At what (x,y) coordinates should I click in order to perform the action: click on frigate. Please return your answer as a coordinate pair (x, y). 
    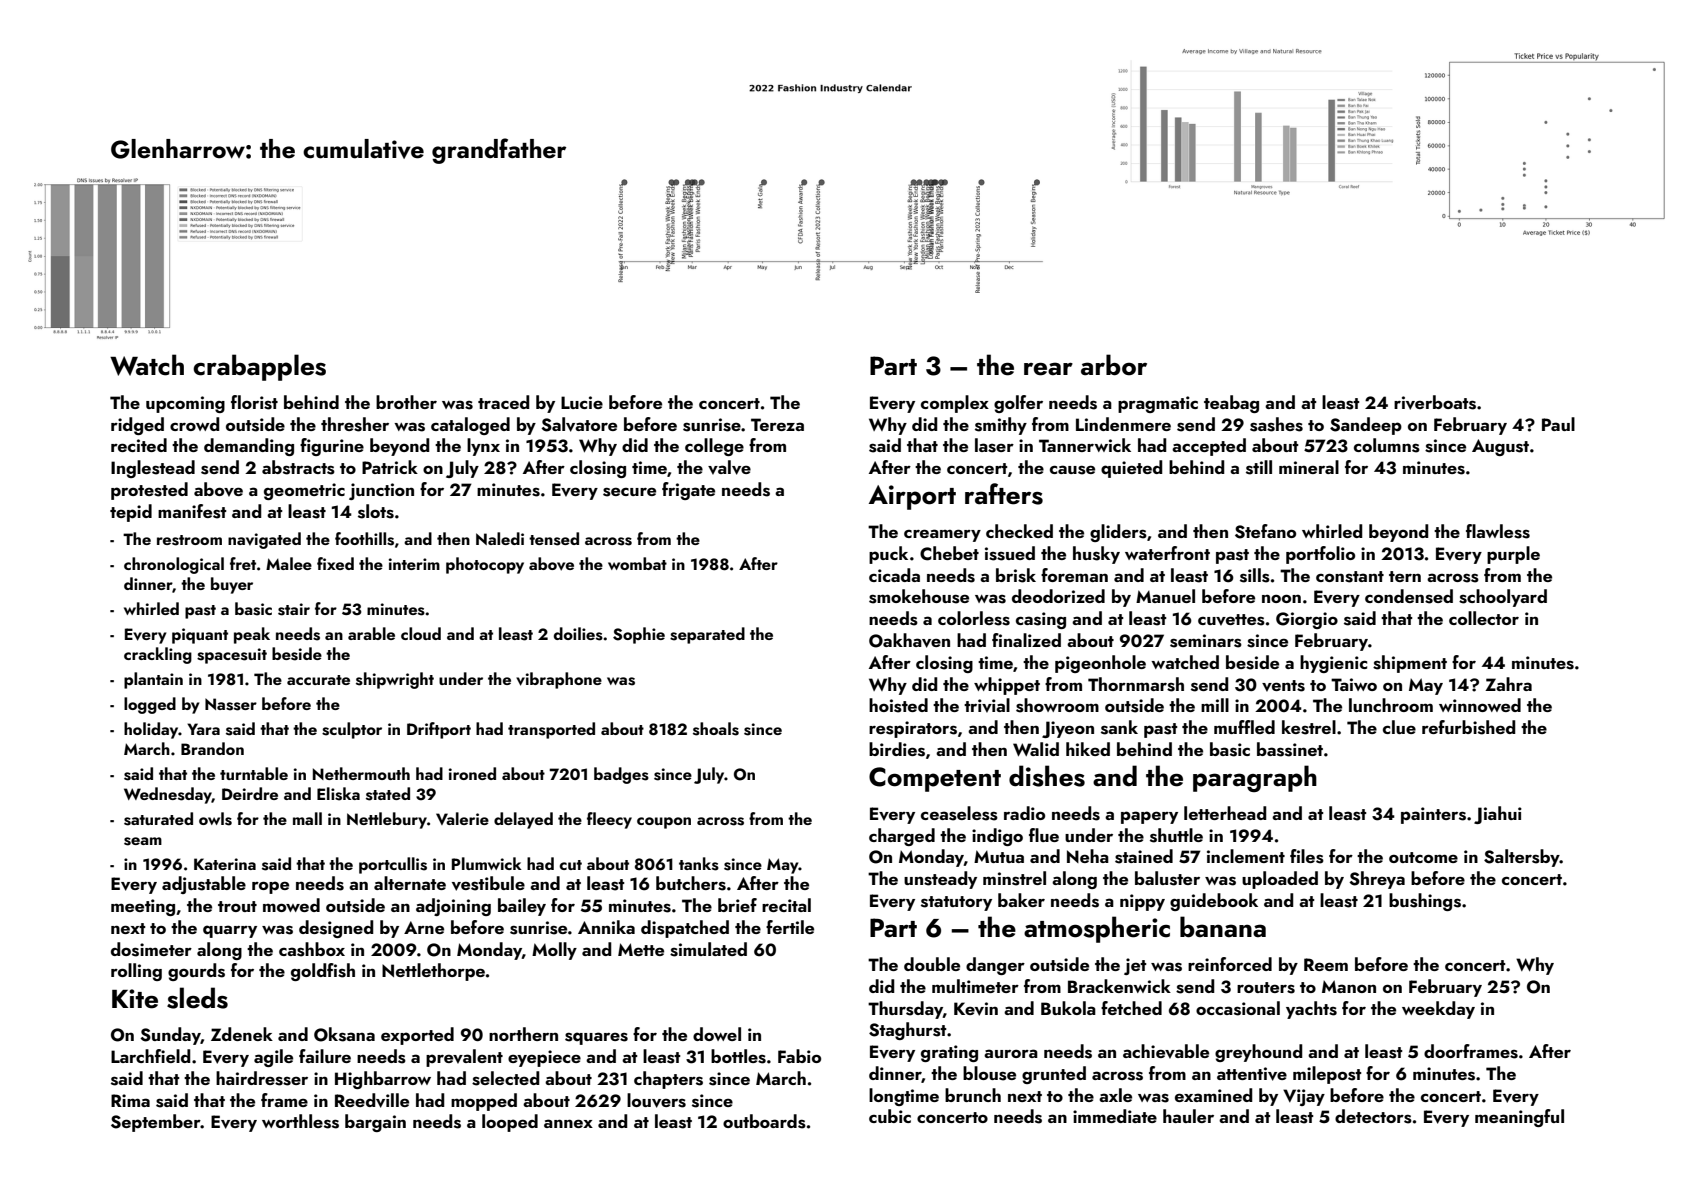
    Looking at the image, I should click on (688, 491).
